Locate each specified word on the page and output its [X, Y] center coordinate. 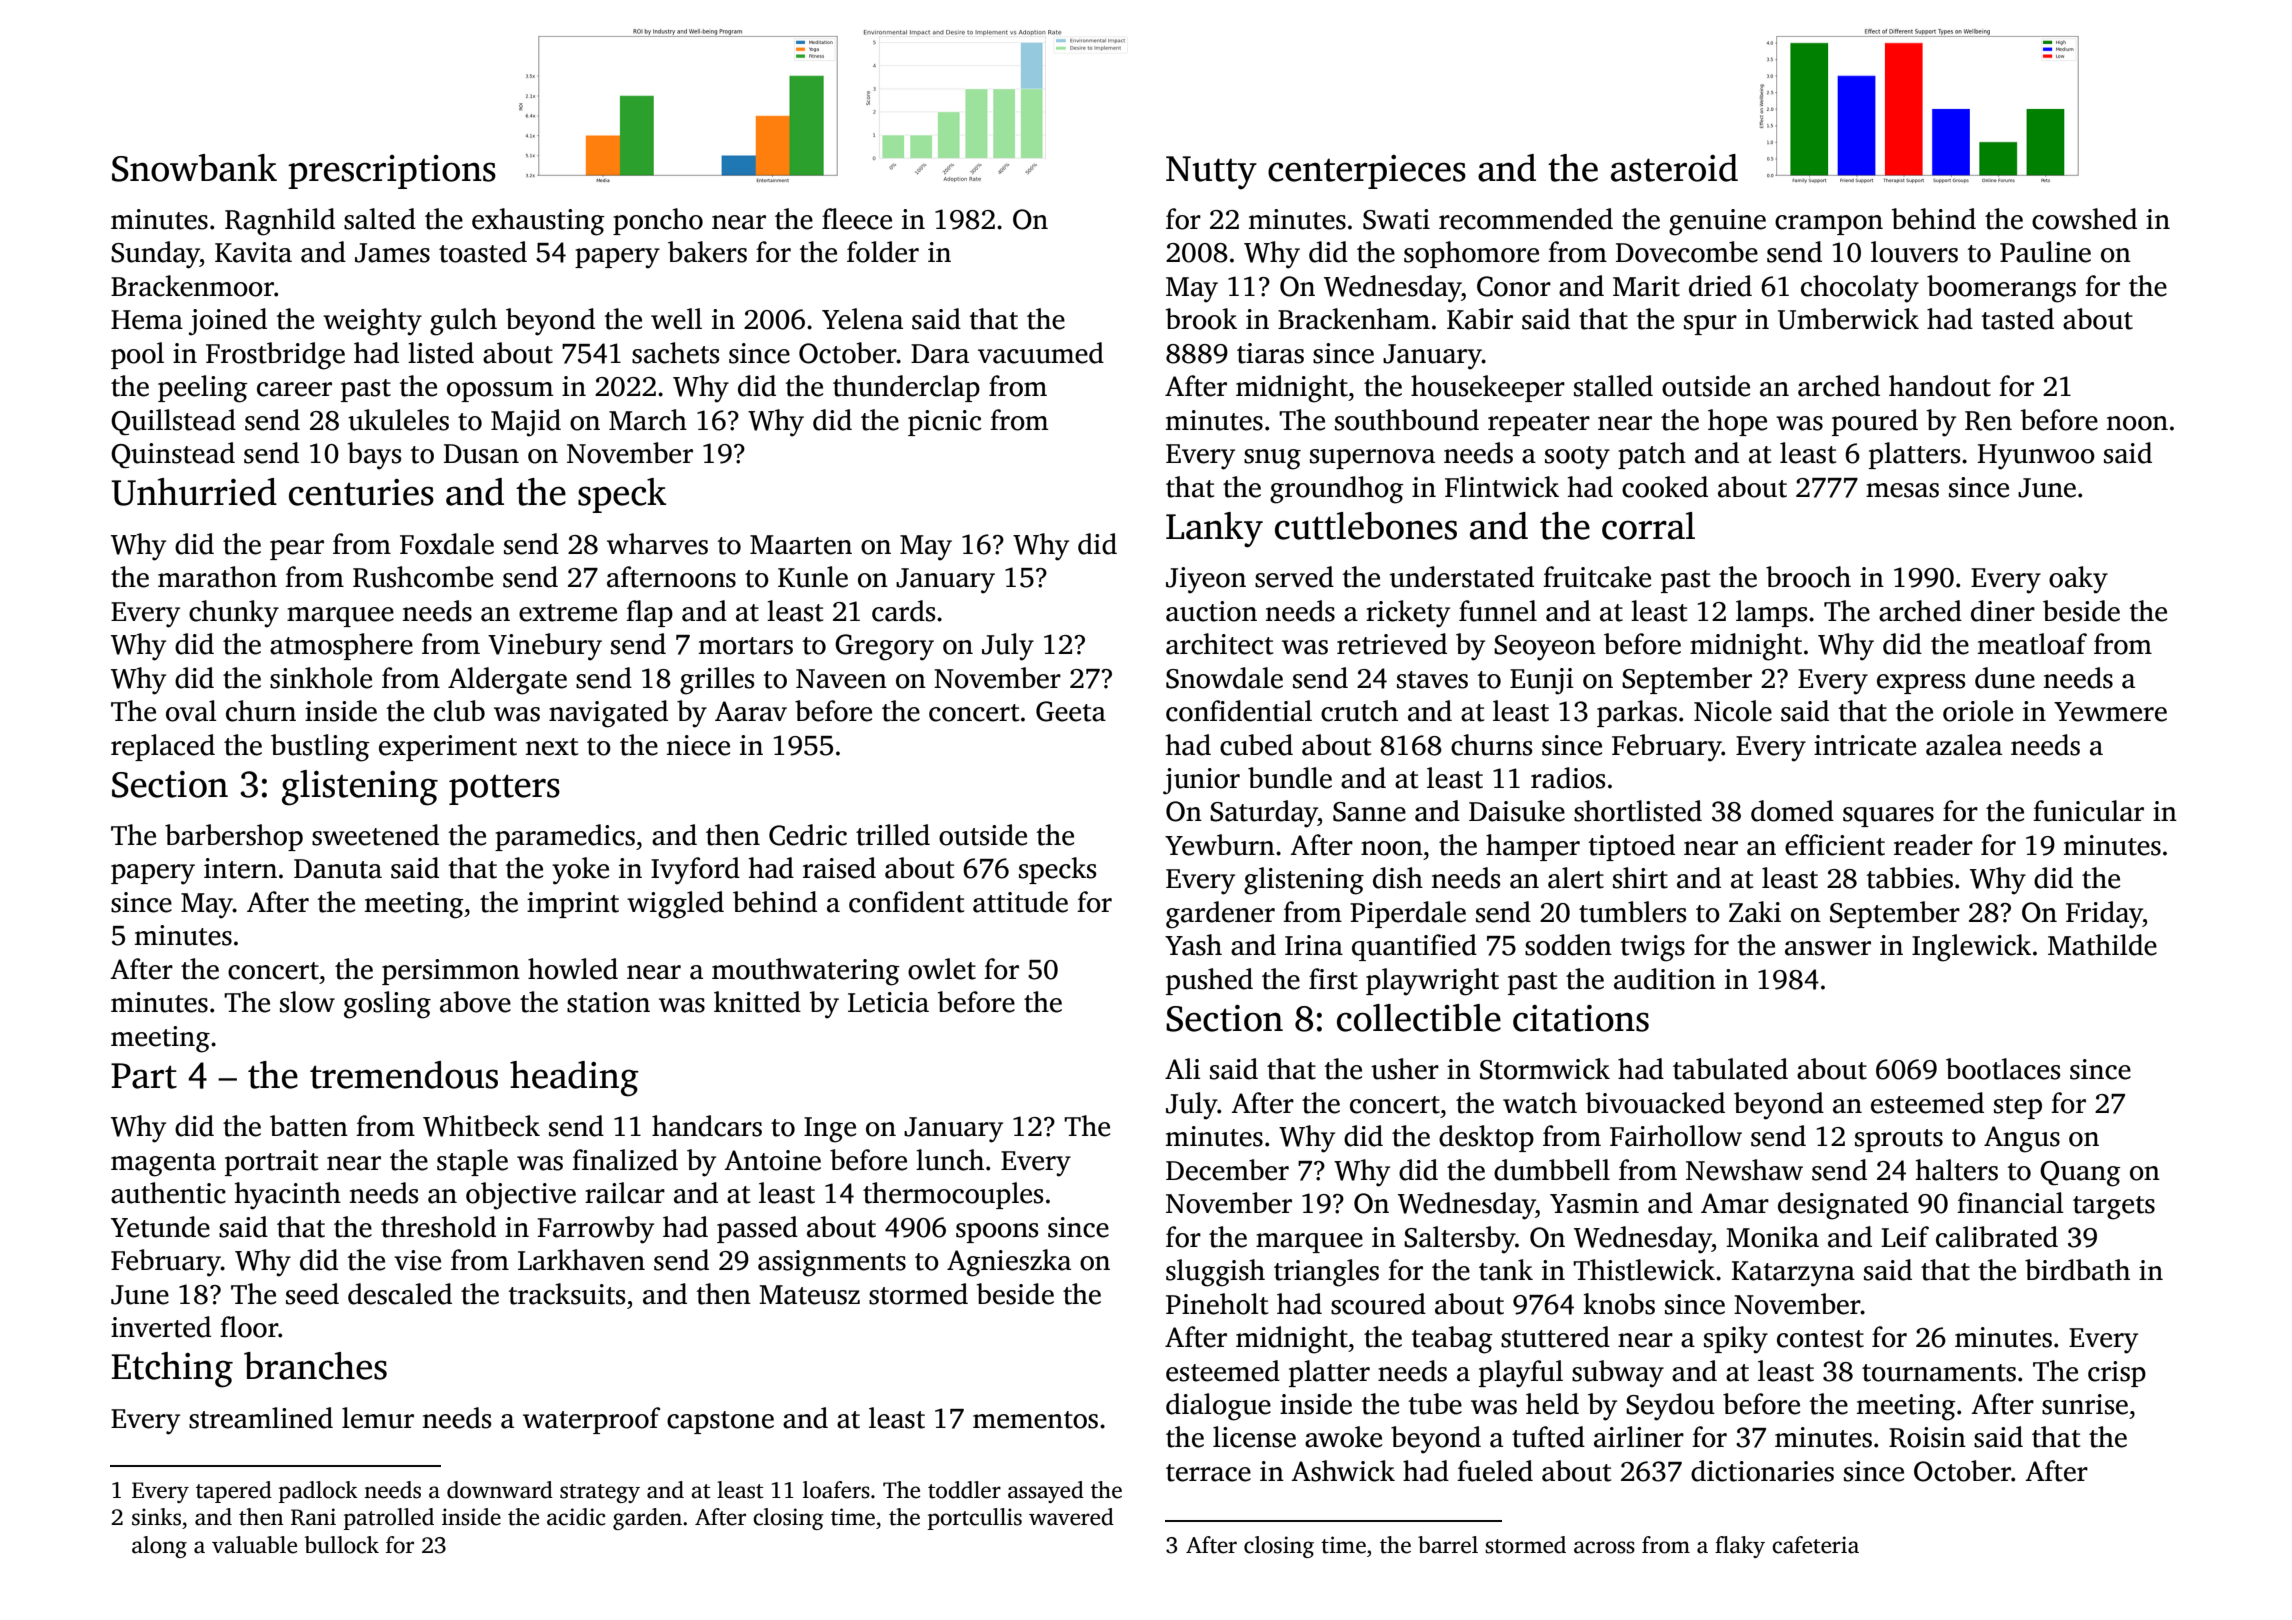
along [159, 1547]
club [459, 711]
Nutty [1211, 173]
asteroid [1674, 168]
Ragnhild [280, 222]
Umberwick [1848, 319]
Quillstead [173, 422]
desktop [1486, 1138]
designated [1843, 1206]
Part [144, 1076]
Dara [940, 354]
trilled [893, 835]
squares [1888, 817]
